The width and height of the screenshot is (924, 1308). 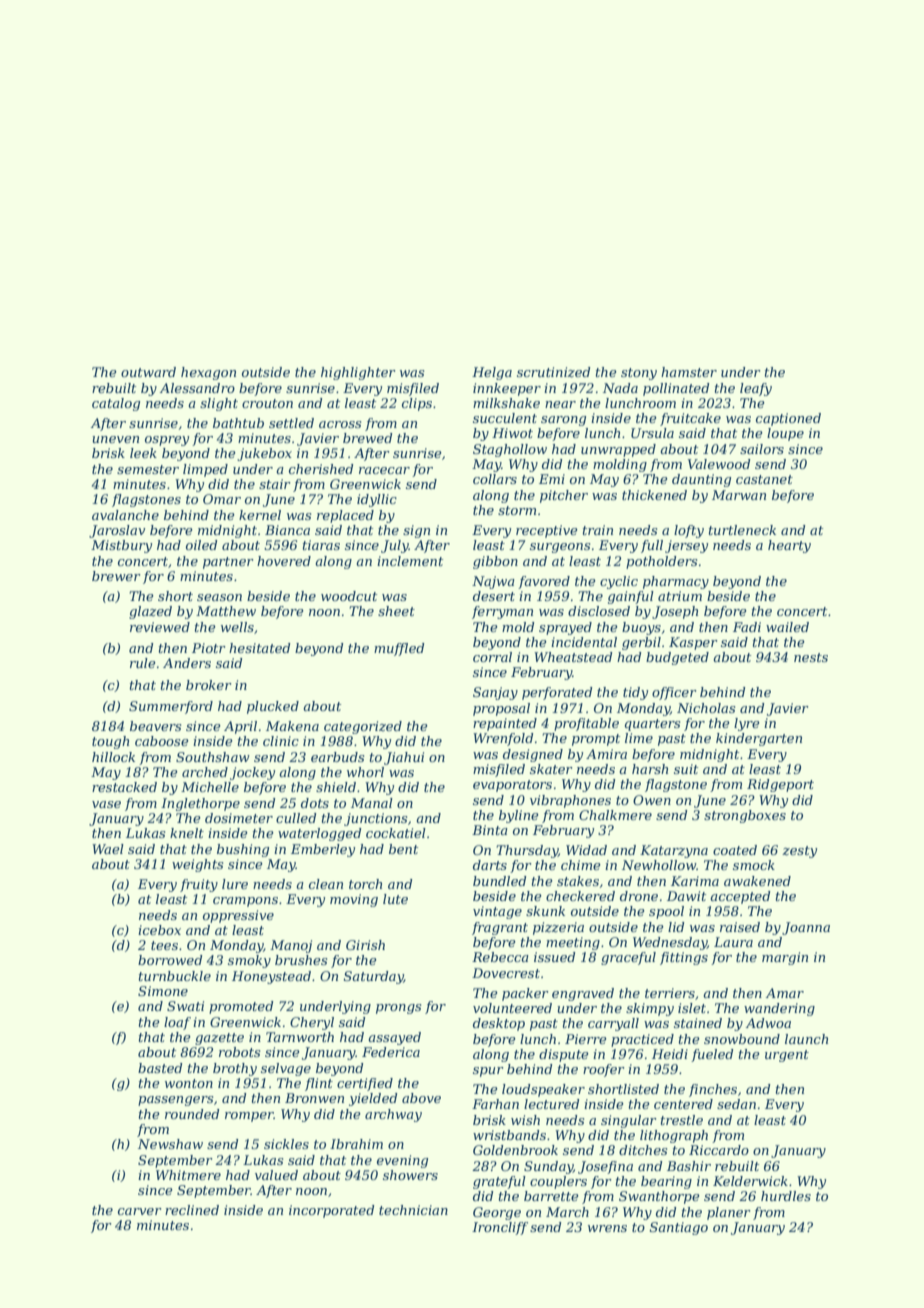 What do you see at coordinates (358, 373) in the screenshot?
I see `highlighter` at bounding box center [358, 373].
